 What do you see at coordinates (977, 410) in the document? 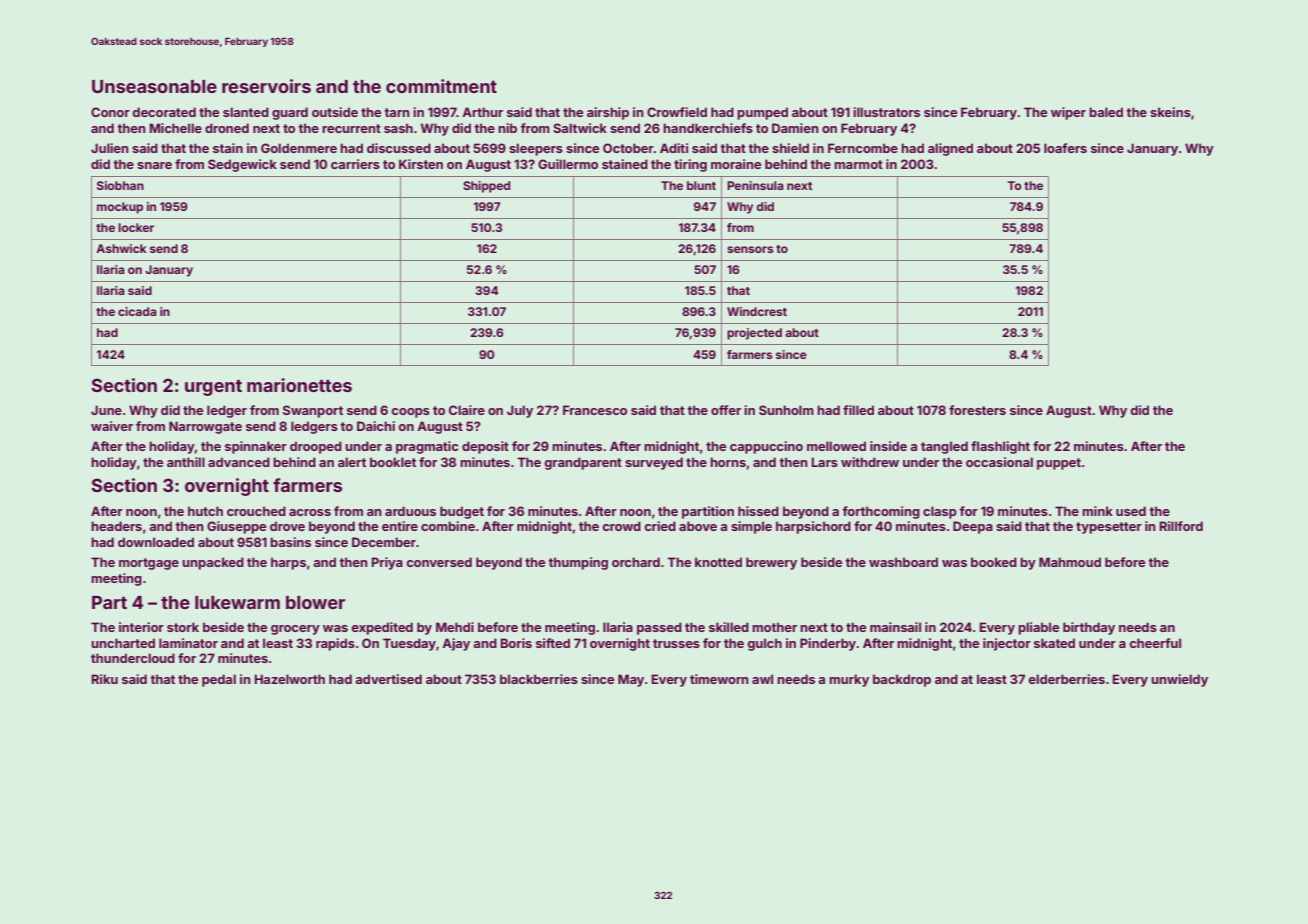
I see `foresters` at bounding box center [977, 410].
